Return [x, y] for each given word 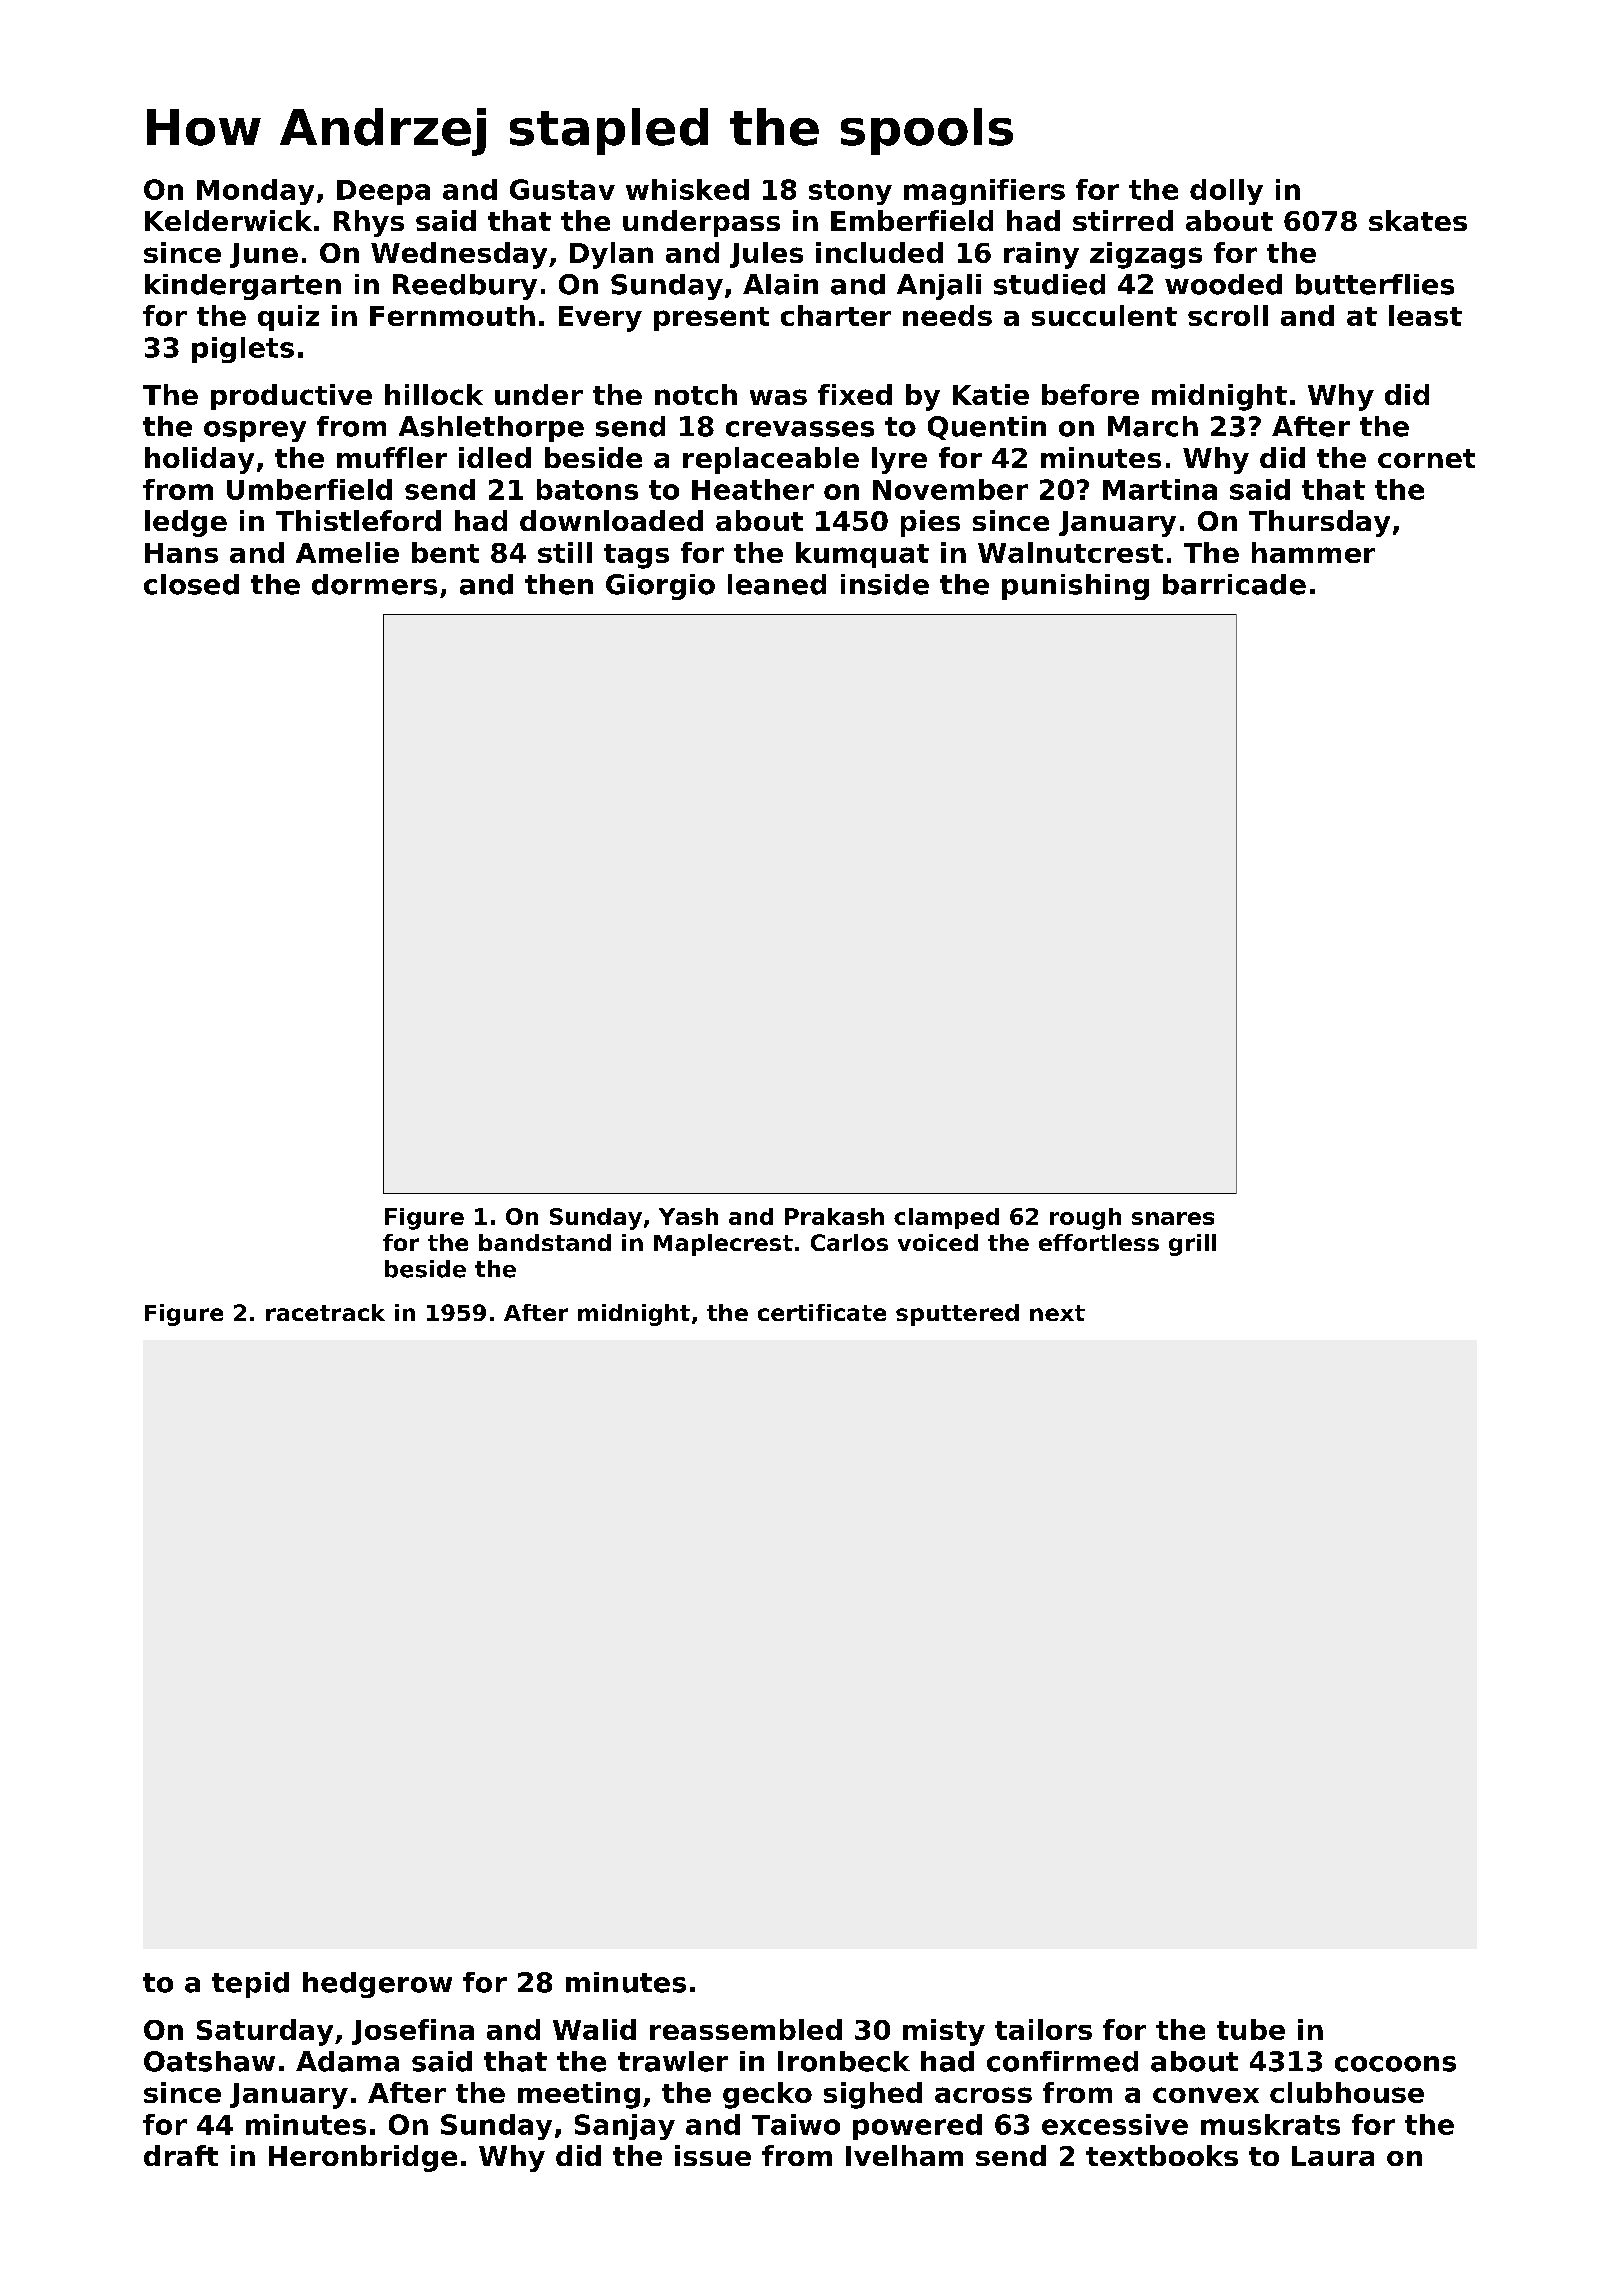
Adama [347, 2061]
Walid [594, 2029]
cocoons [1395, 2064]
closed [191, 584]
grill [1192, 1245]
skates [1418, 220]
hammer [1313, 552]
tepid [250, 1985]
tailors [1043, 2029]
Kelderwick [228, 220]
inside [885, 584]
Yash [688, 1216]
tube [1251, 2029]
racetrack [325, 1312]
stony [850, 192]
